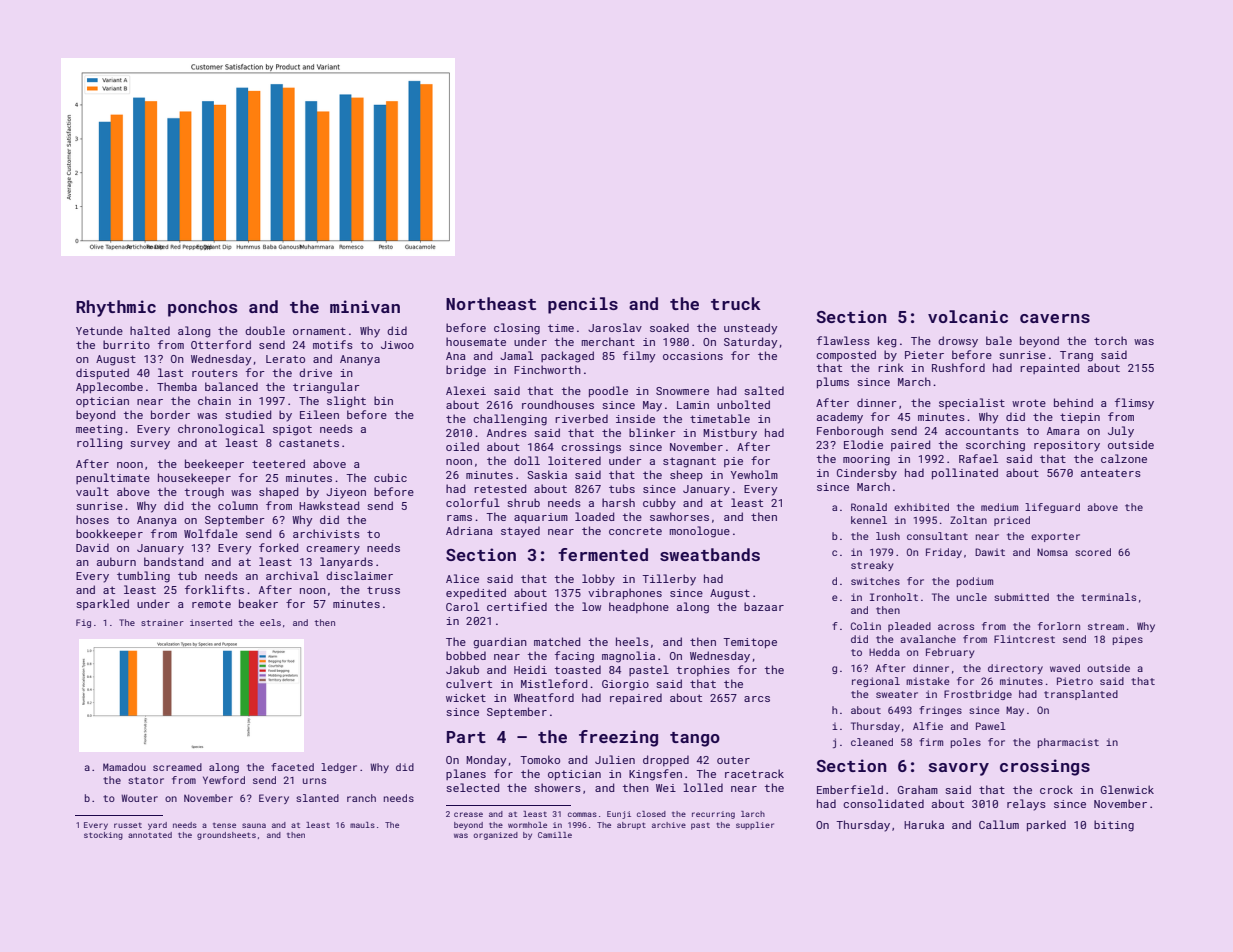  I want to click on Finchworth, so click(547, 369).
